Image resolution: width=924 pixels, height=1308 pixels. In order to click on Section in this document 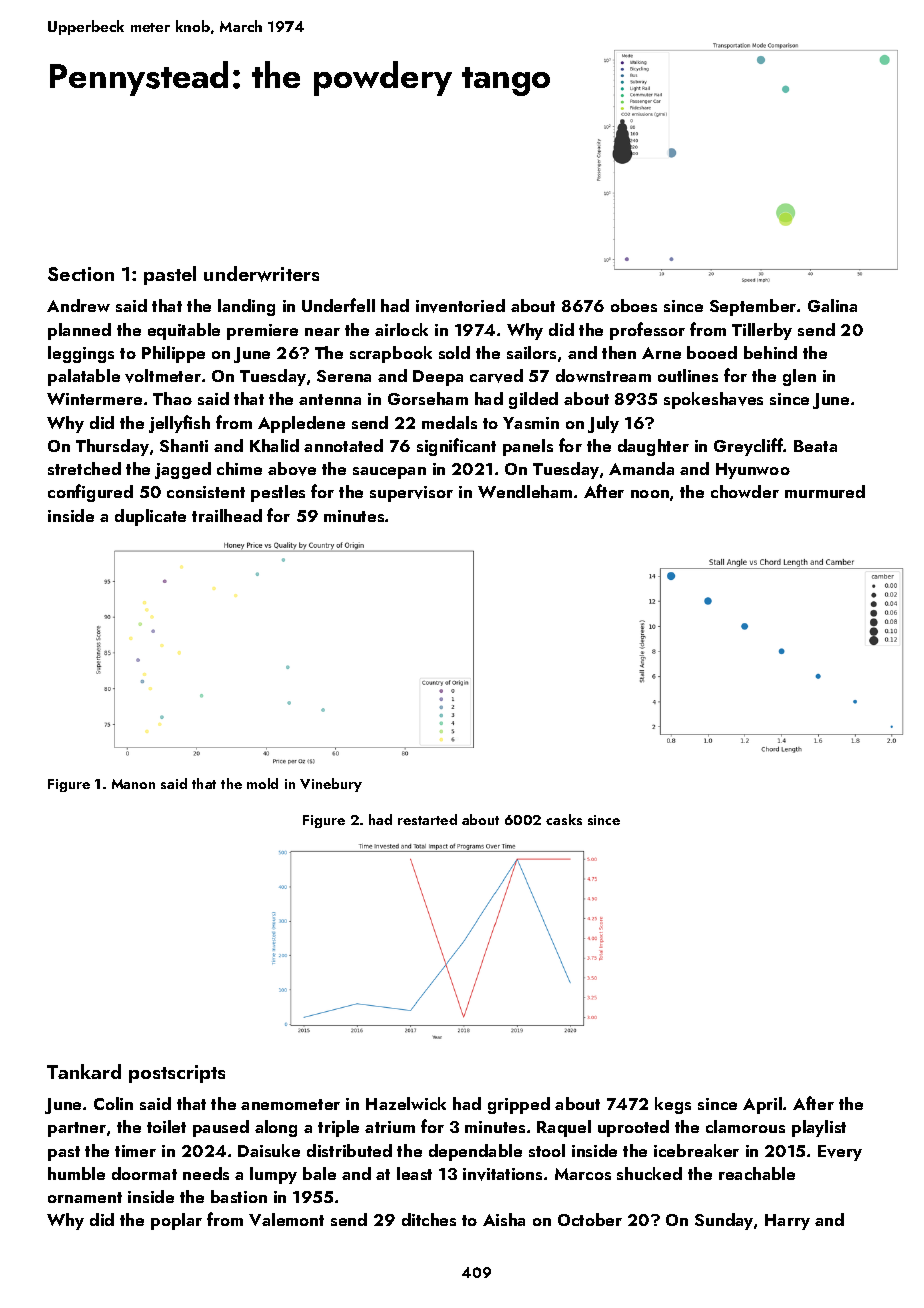, I will do `click(81, 274)`.
